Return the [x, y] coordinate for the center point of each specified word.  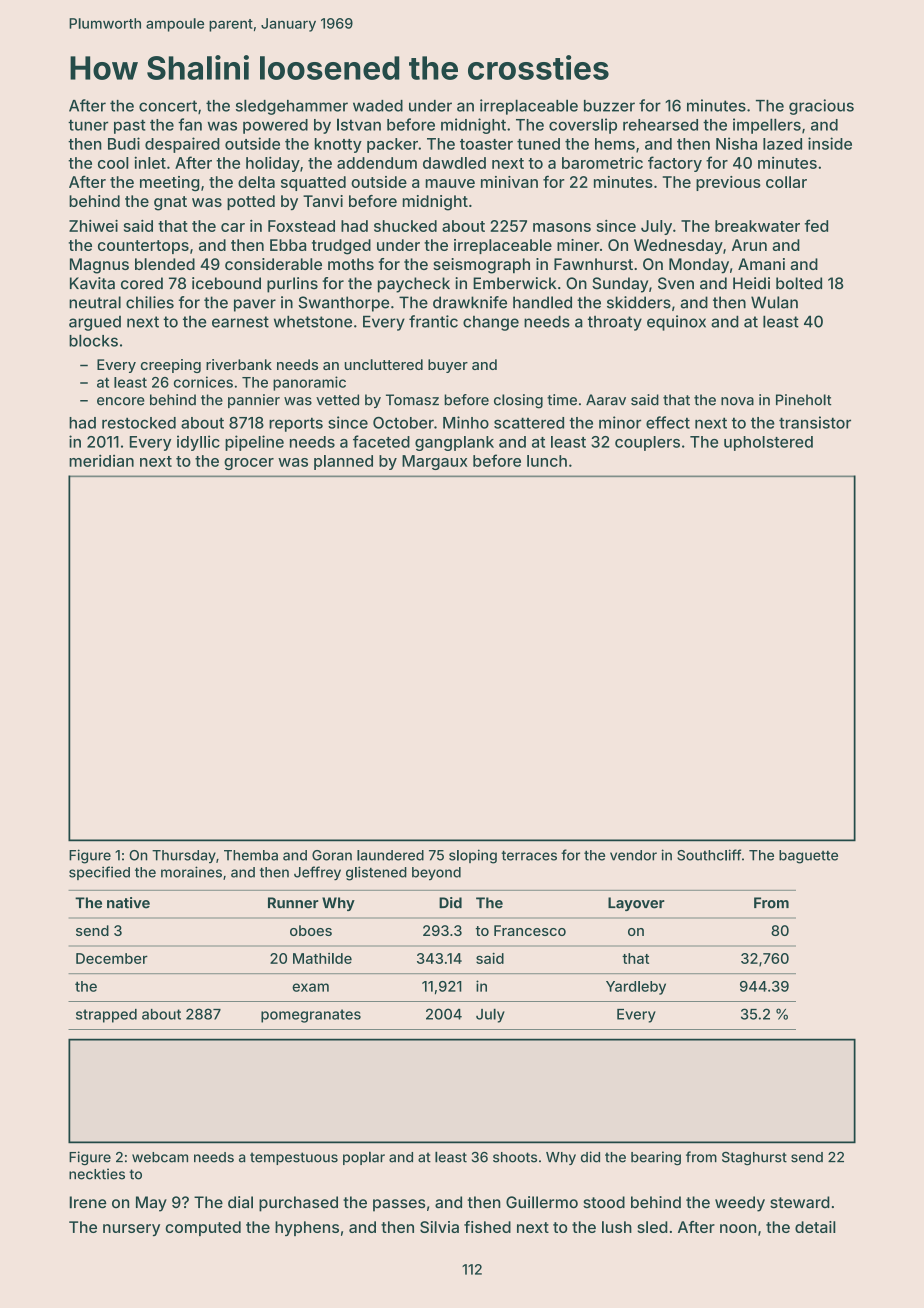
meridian [101, 460]
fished [487, 1227]
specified [99, 873]
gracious [821, 107]
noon [738, 1228]
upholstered [768, 443]
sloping [473, 856]
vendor [633, 855]
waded [378, 106]
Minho [466, 422]
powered [275, 126]
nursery [131, 1230]
